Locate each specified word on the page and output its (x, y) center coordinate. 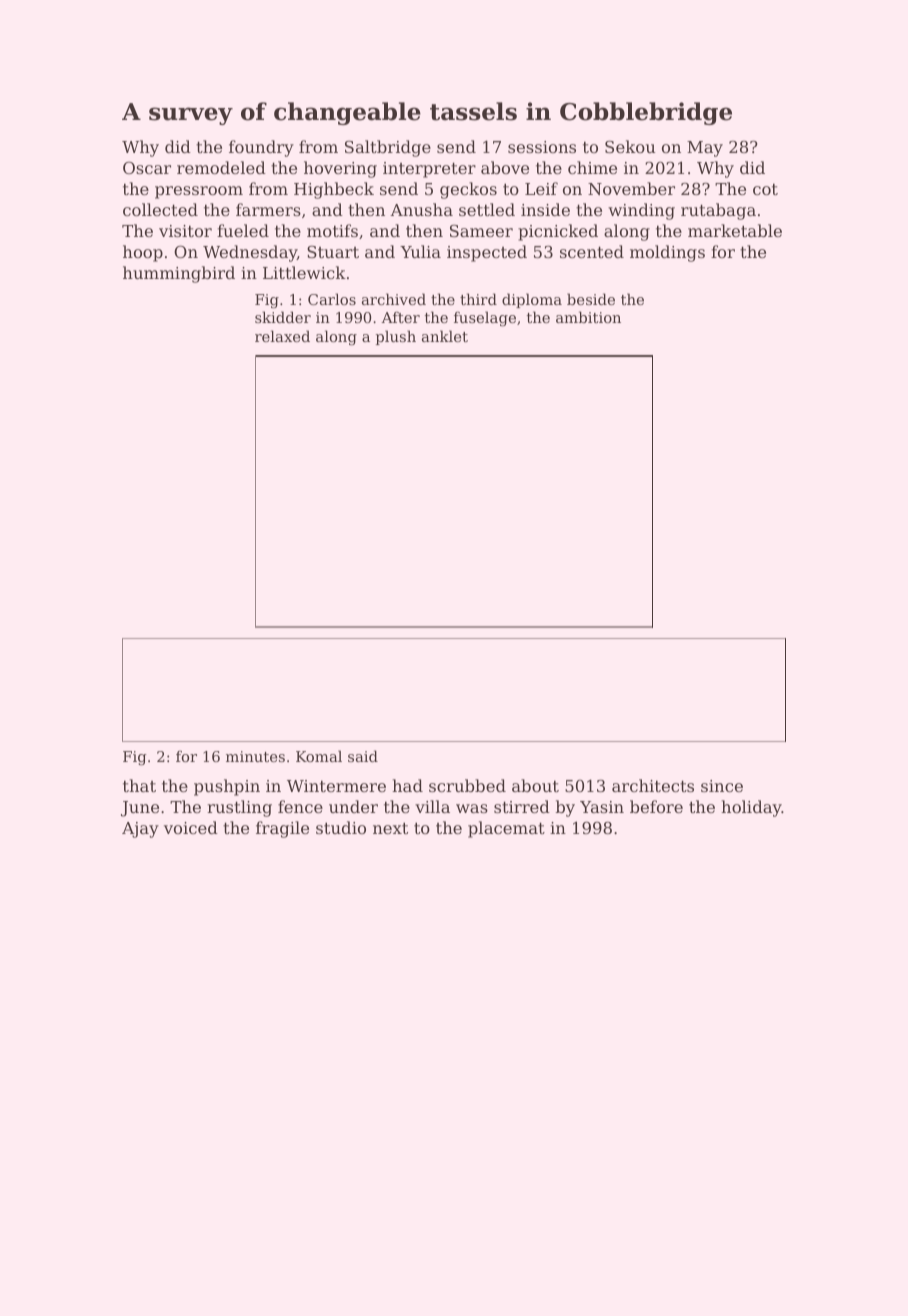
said (363, 756)
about (535, 785)
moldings (667, 253)
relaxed (282, 336)
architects (653, 785)
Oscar (147, 168)
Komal (319, 756)
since (722, 786)
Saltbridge (388, 148)
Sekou (630, 146)
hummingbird (179, 274)
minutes (255, 756)
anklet (445, 336)
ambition (588, 317)
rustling (239, 808)
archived (394, 299)
